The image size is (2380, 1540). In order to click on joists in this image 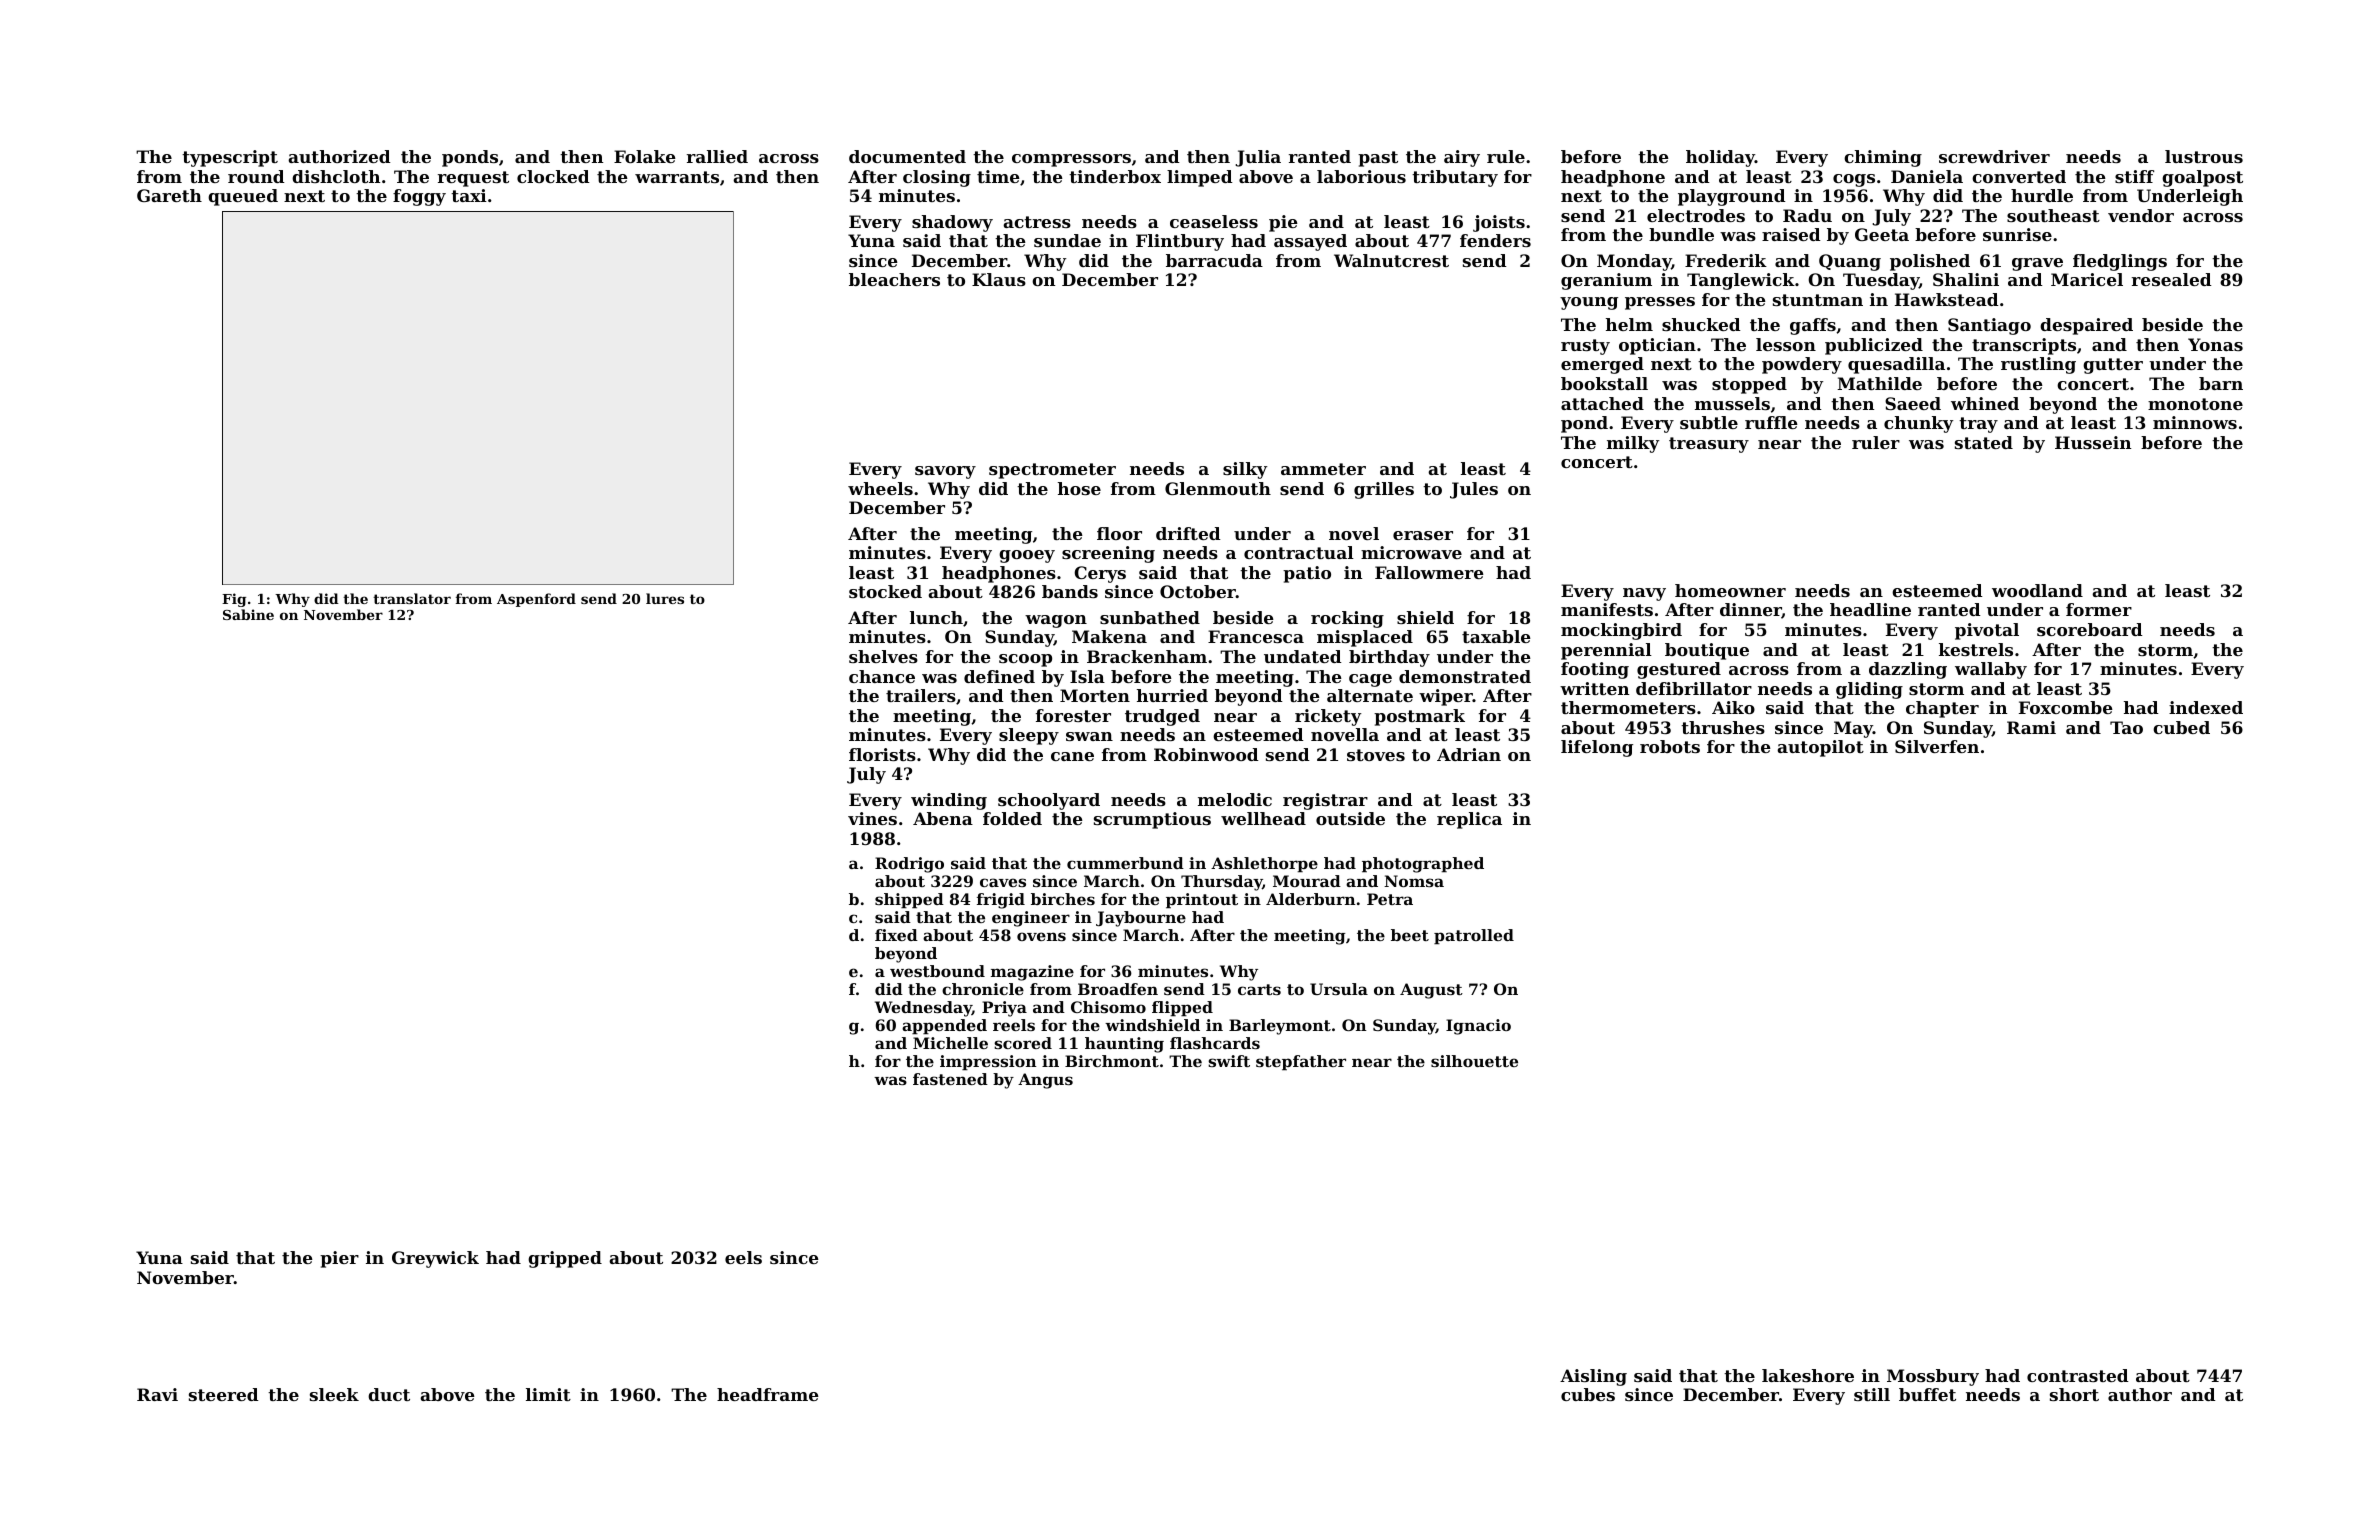, I will do `click(1499, 223)`.
